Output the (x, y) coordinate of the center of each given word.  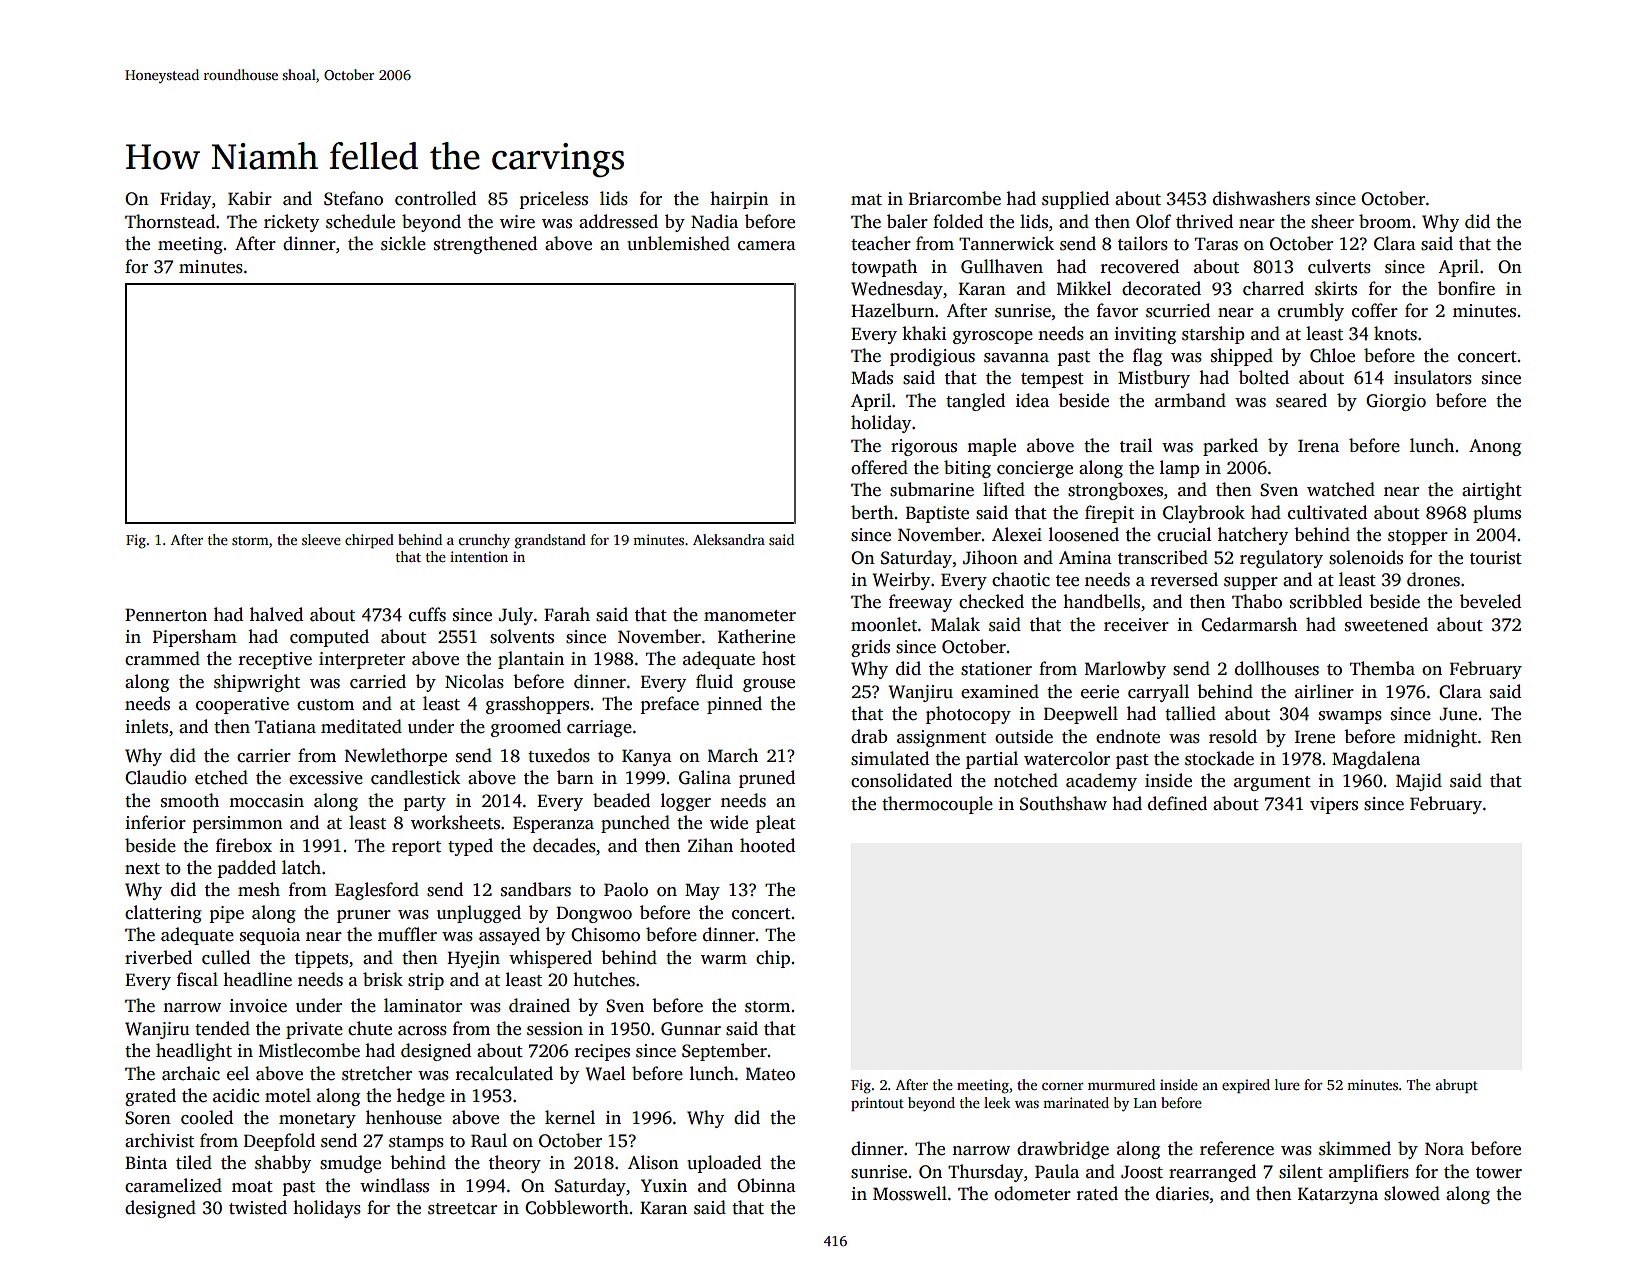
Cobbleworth (577, 1207)
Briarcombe (955, 198)
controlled (435, 198)
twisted (258, 1207)
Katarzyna (1338, 1195)
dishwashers (1261, 198)
